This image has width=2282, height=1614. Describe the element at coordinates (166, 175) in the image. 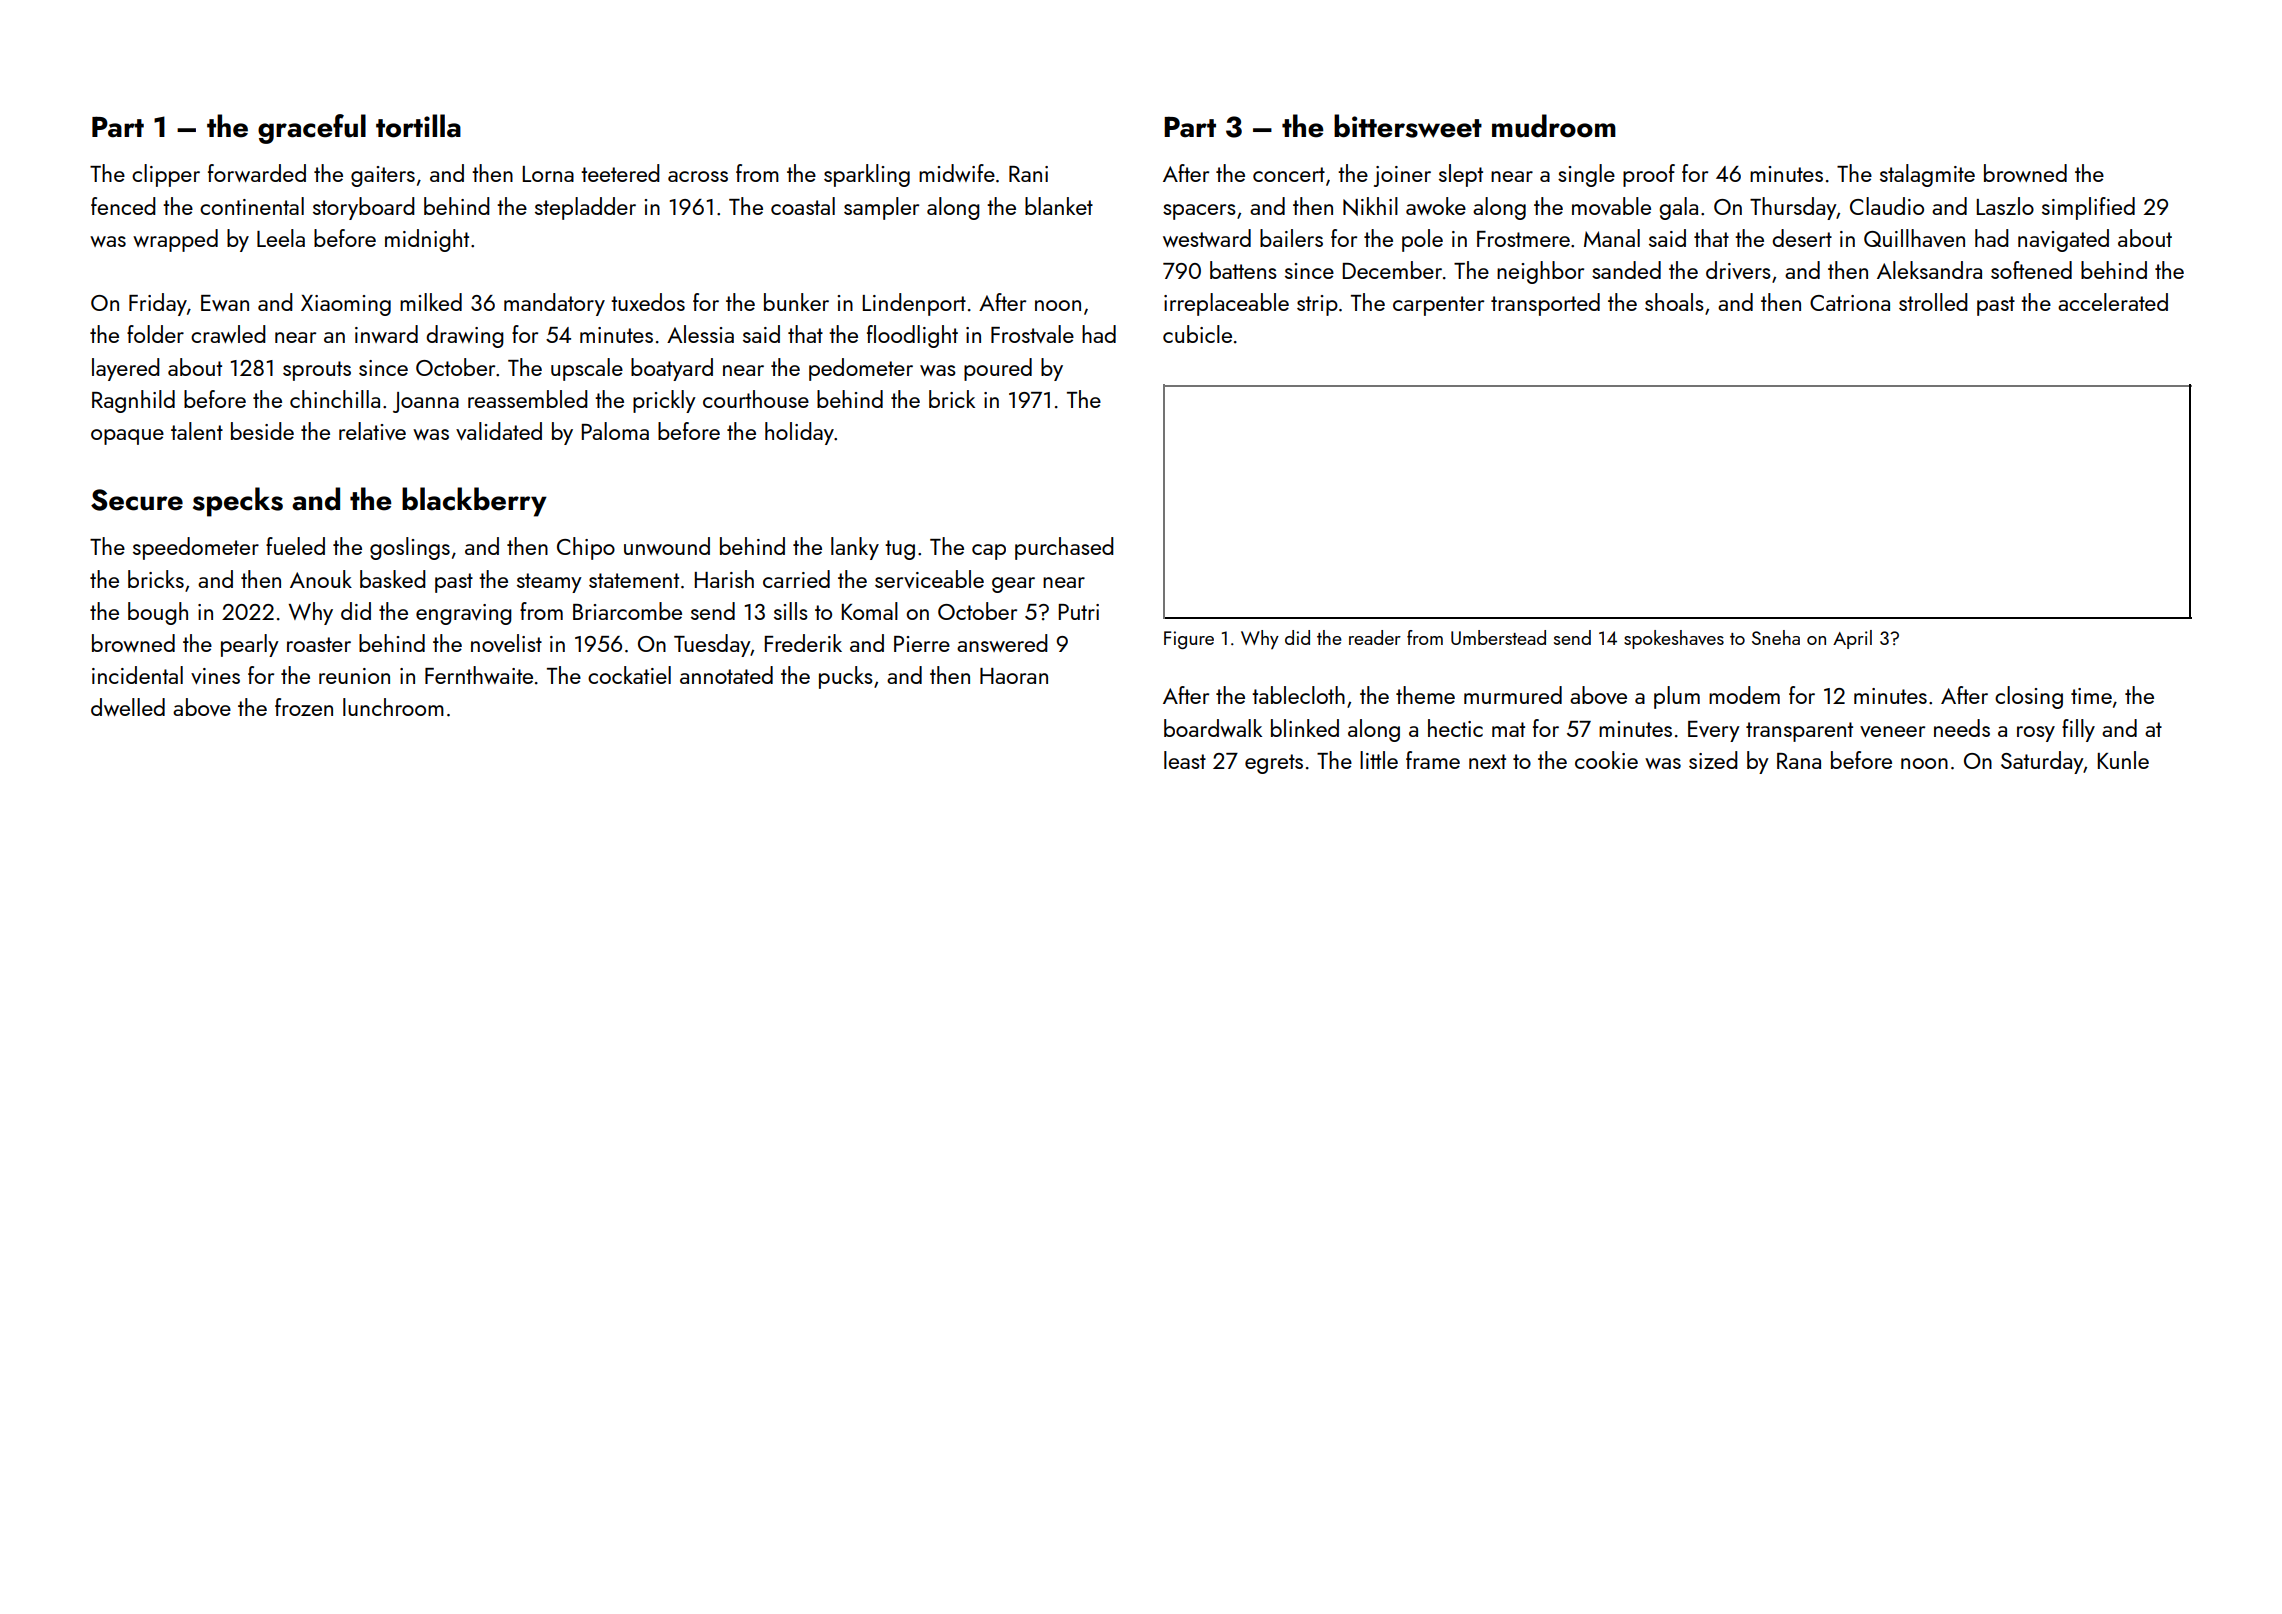

I see `clipper` at that location.
